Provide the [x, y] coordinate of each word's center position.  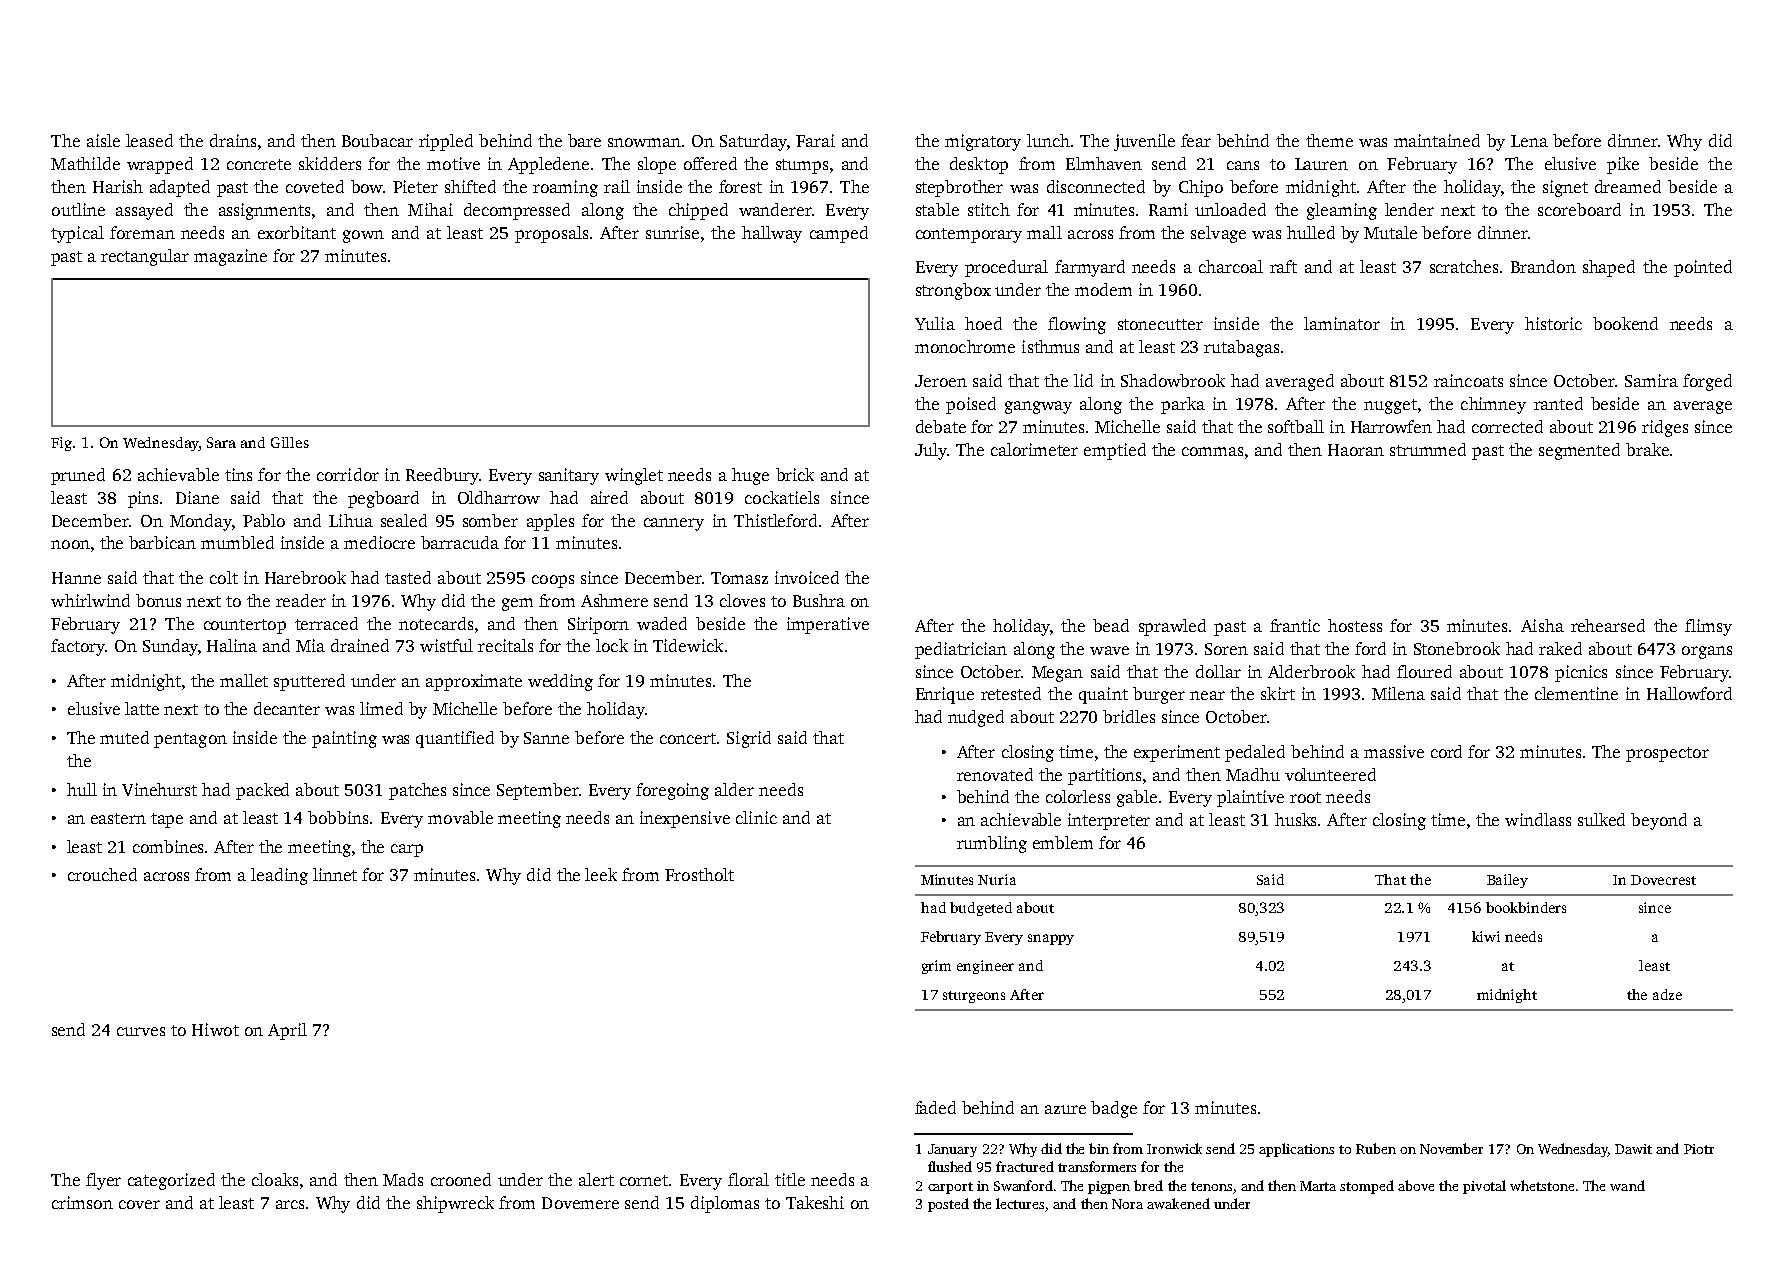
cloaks [275, 1179]
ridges [1665, 428]
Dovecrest [1663, 880]
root [1305, 797]
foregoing [672, 791]
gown [363, 236]
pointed [1703, 268]
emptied [1115, 451]
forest [740, 186]
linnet [335, 874]
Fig [61, 444]
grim [936, 967]
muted [124, 737]
